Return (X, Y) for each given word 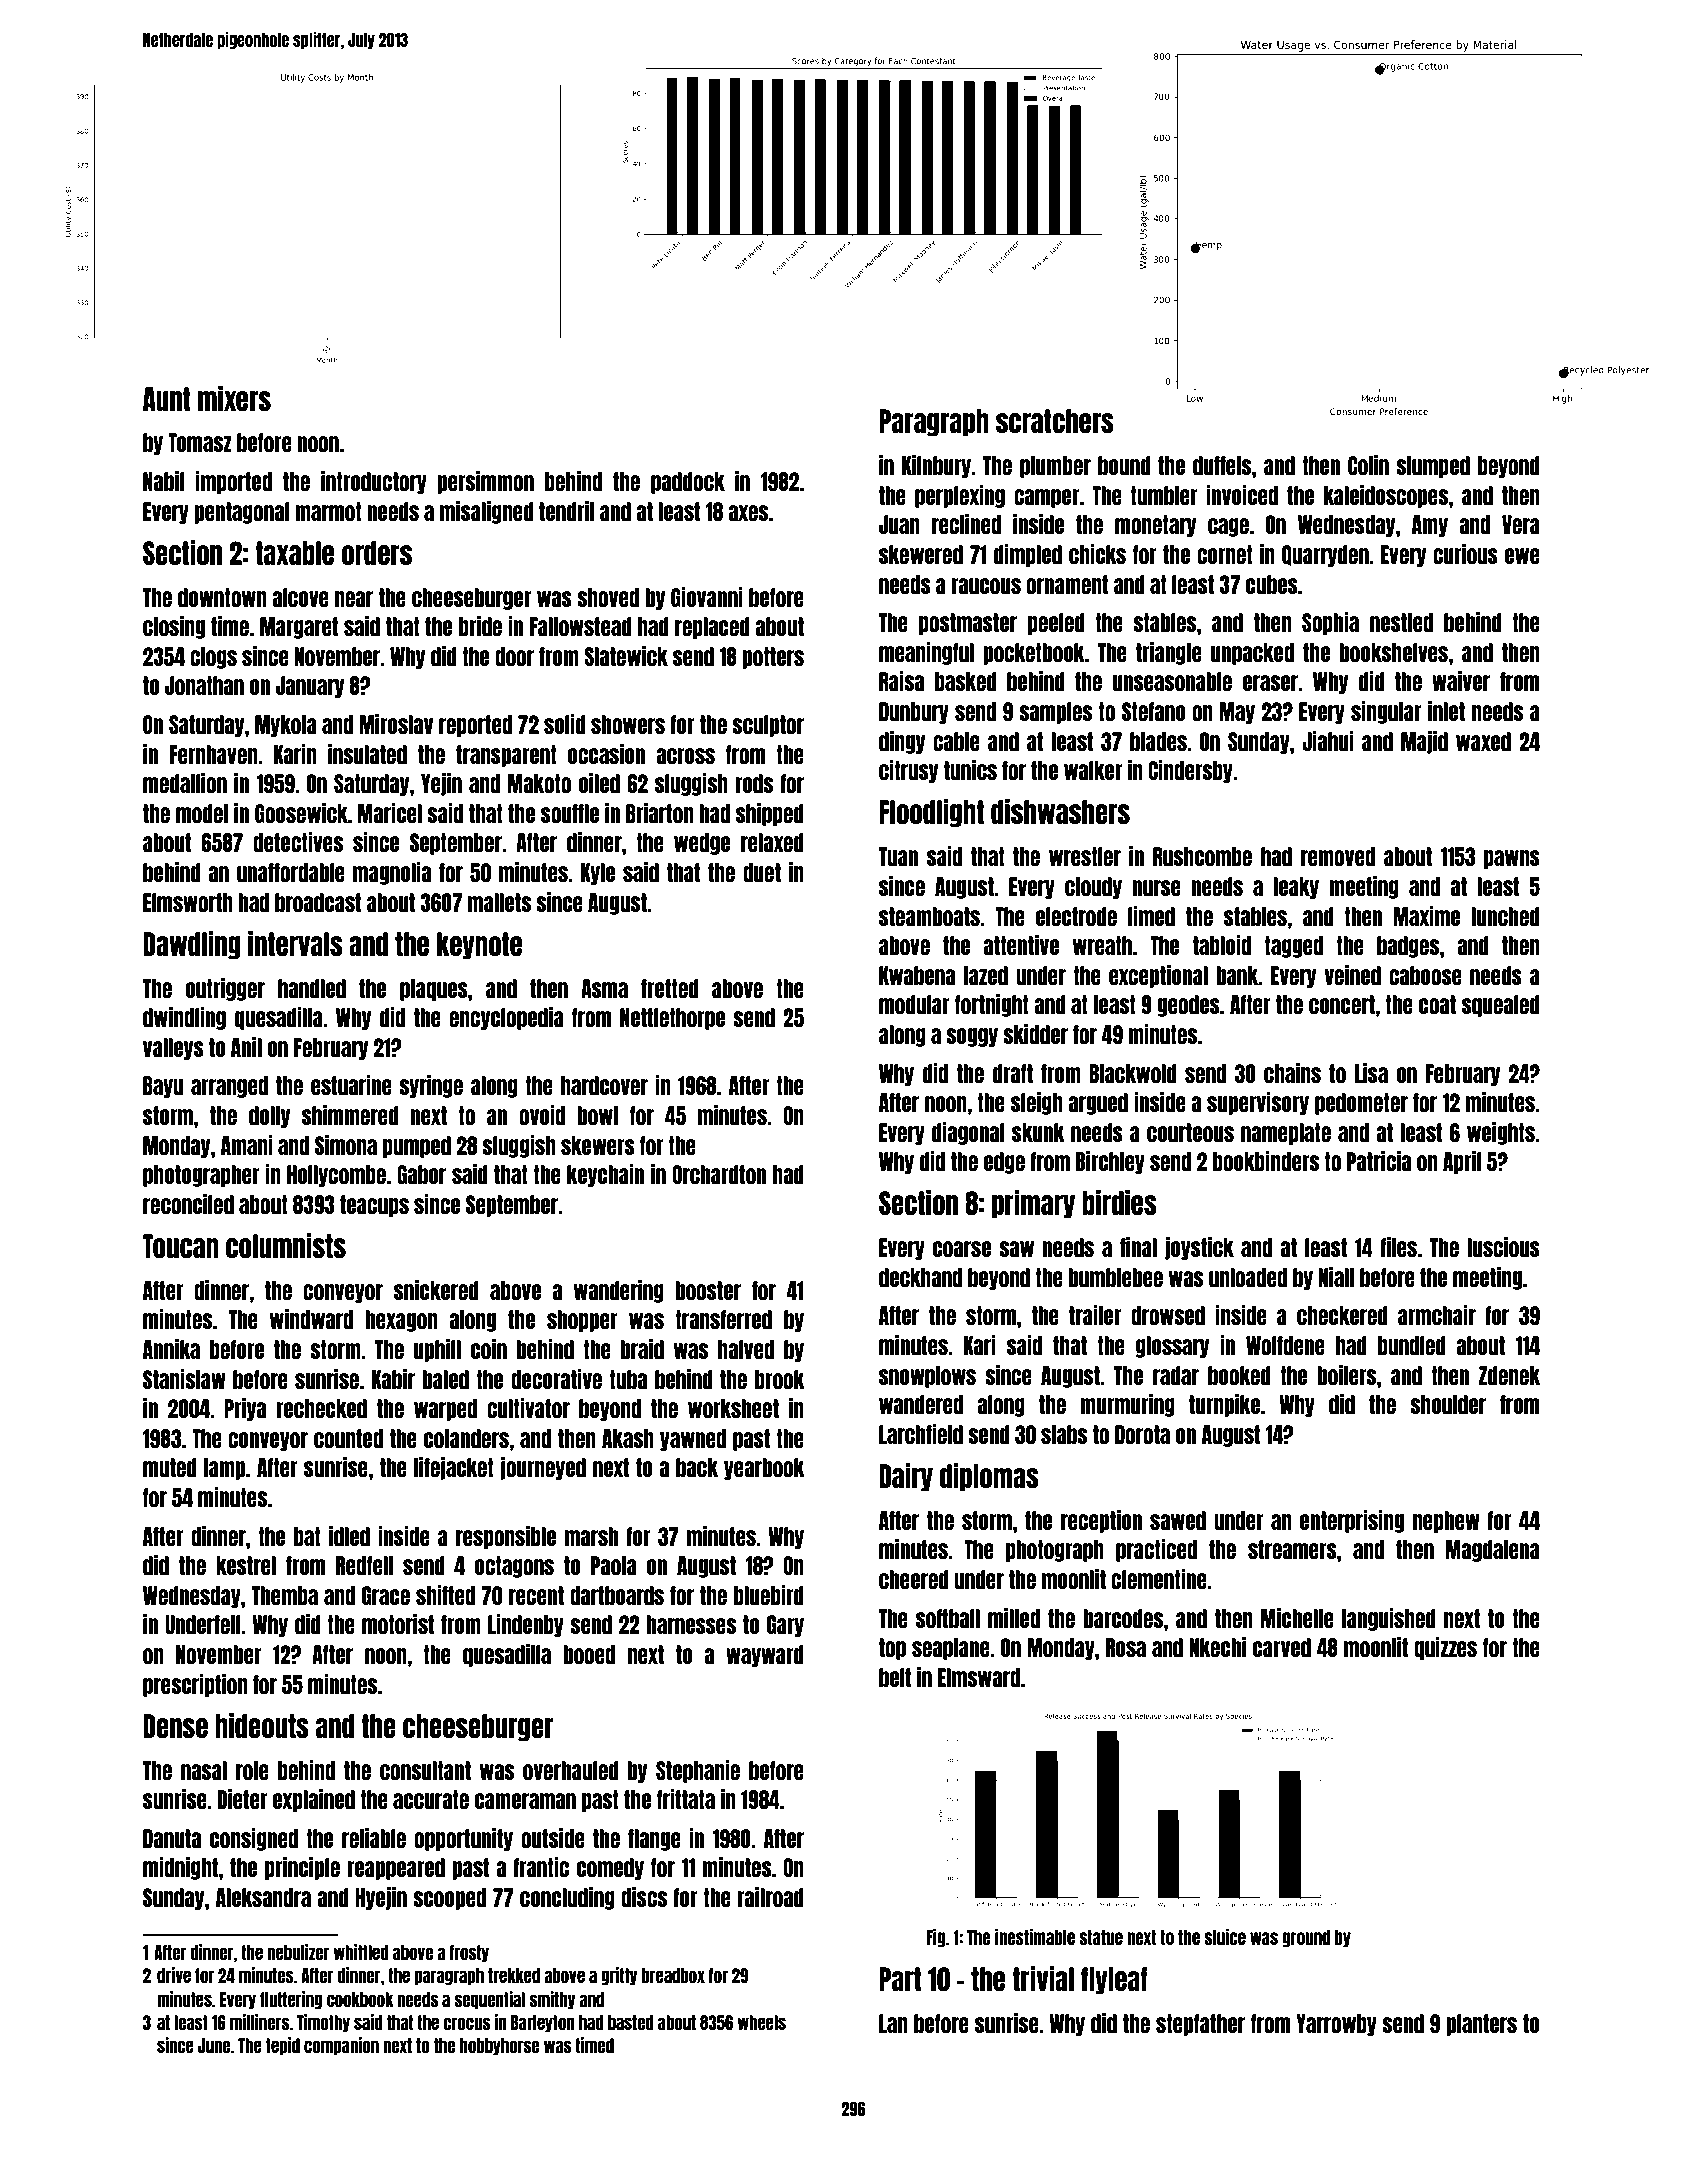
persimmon (485, 482)
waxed (1483, 741)
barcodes (1123, 1618)
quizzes (1445, 1648)
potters (773, 658)
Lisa (1371, 1073)
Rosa (1126, 1647)
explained (314, 1800)
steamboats (929, 916)
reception (1101, 1521)
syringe (431, 1086)
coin (489, 1349)
